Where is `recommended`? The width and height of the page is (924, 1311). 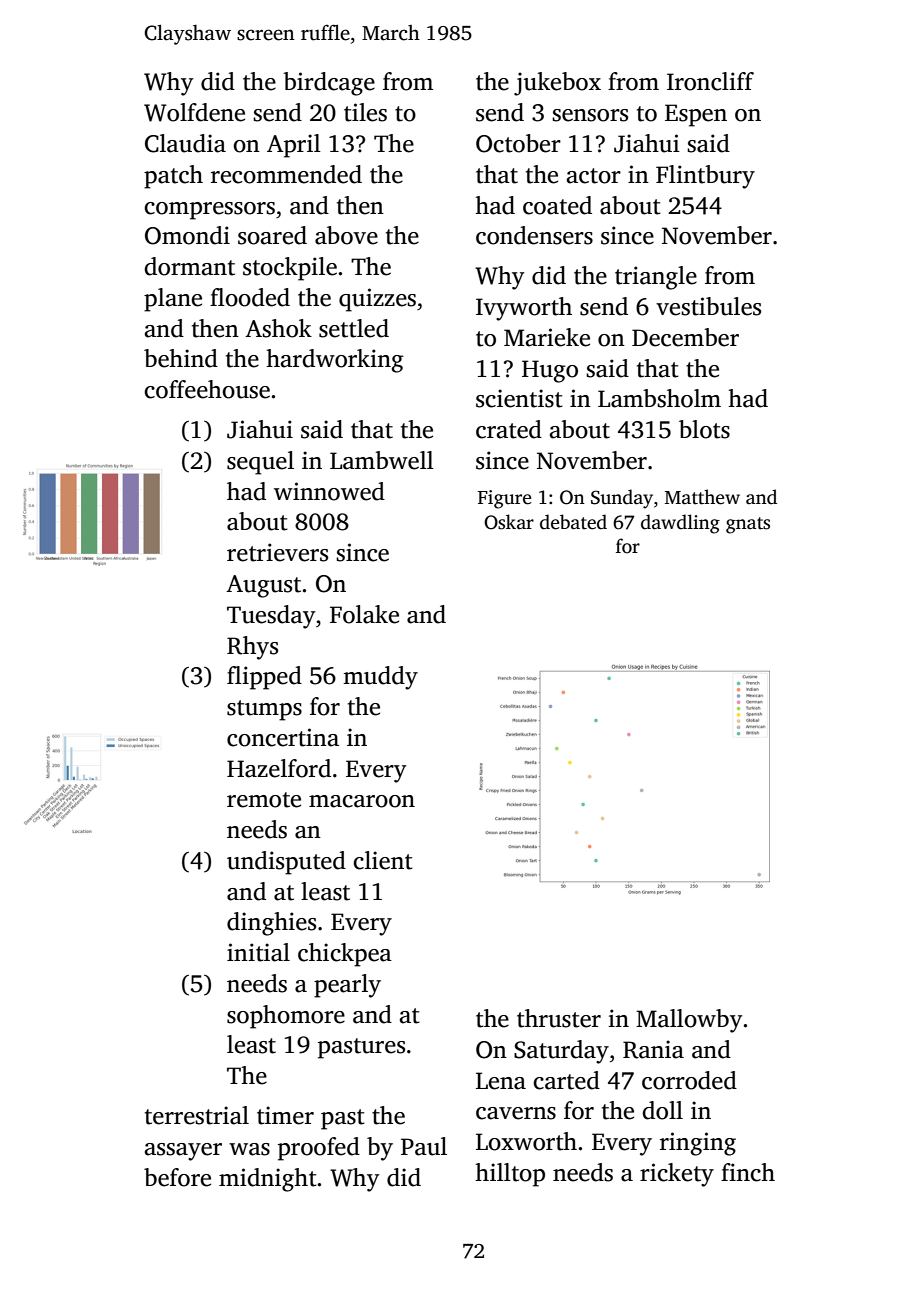
recommended is located at coordinates (286, 174).
